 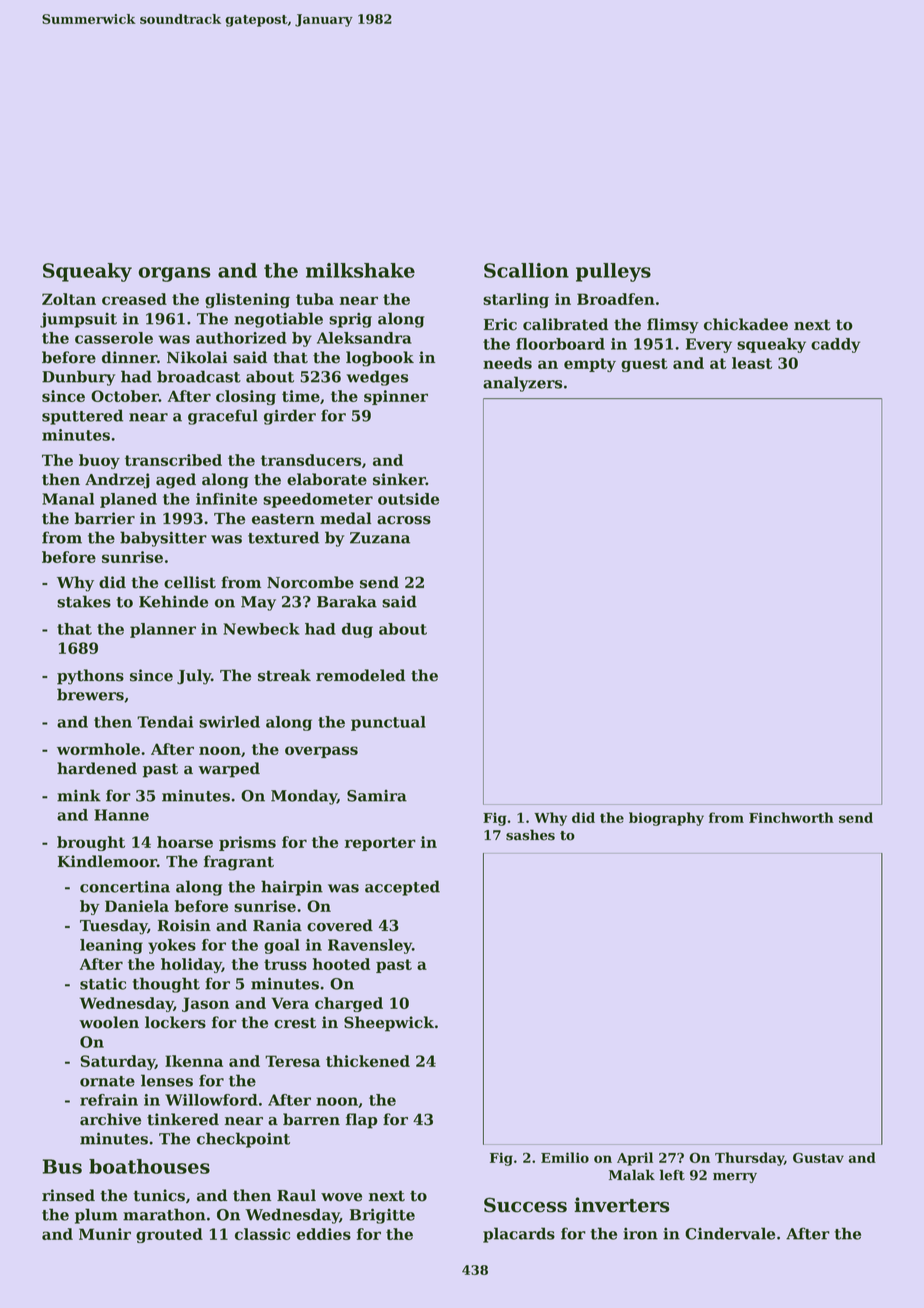 I want to click on biography, so click(x=666, y=819).
